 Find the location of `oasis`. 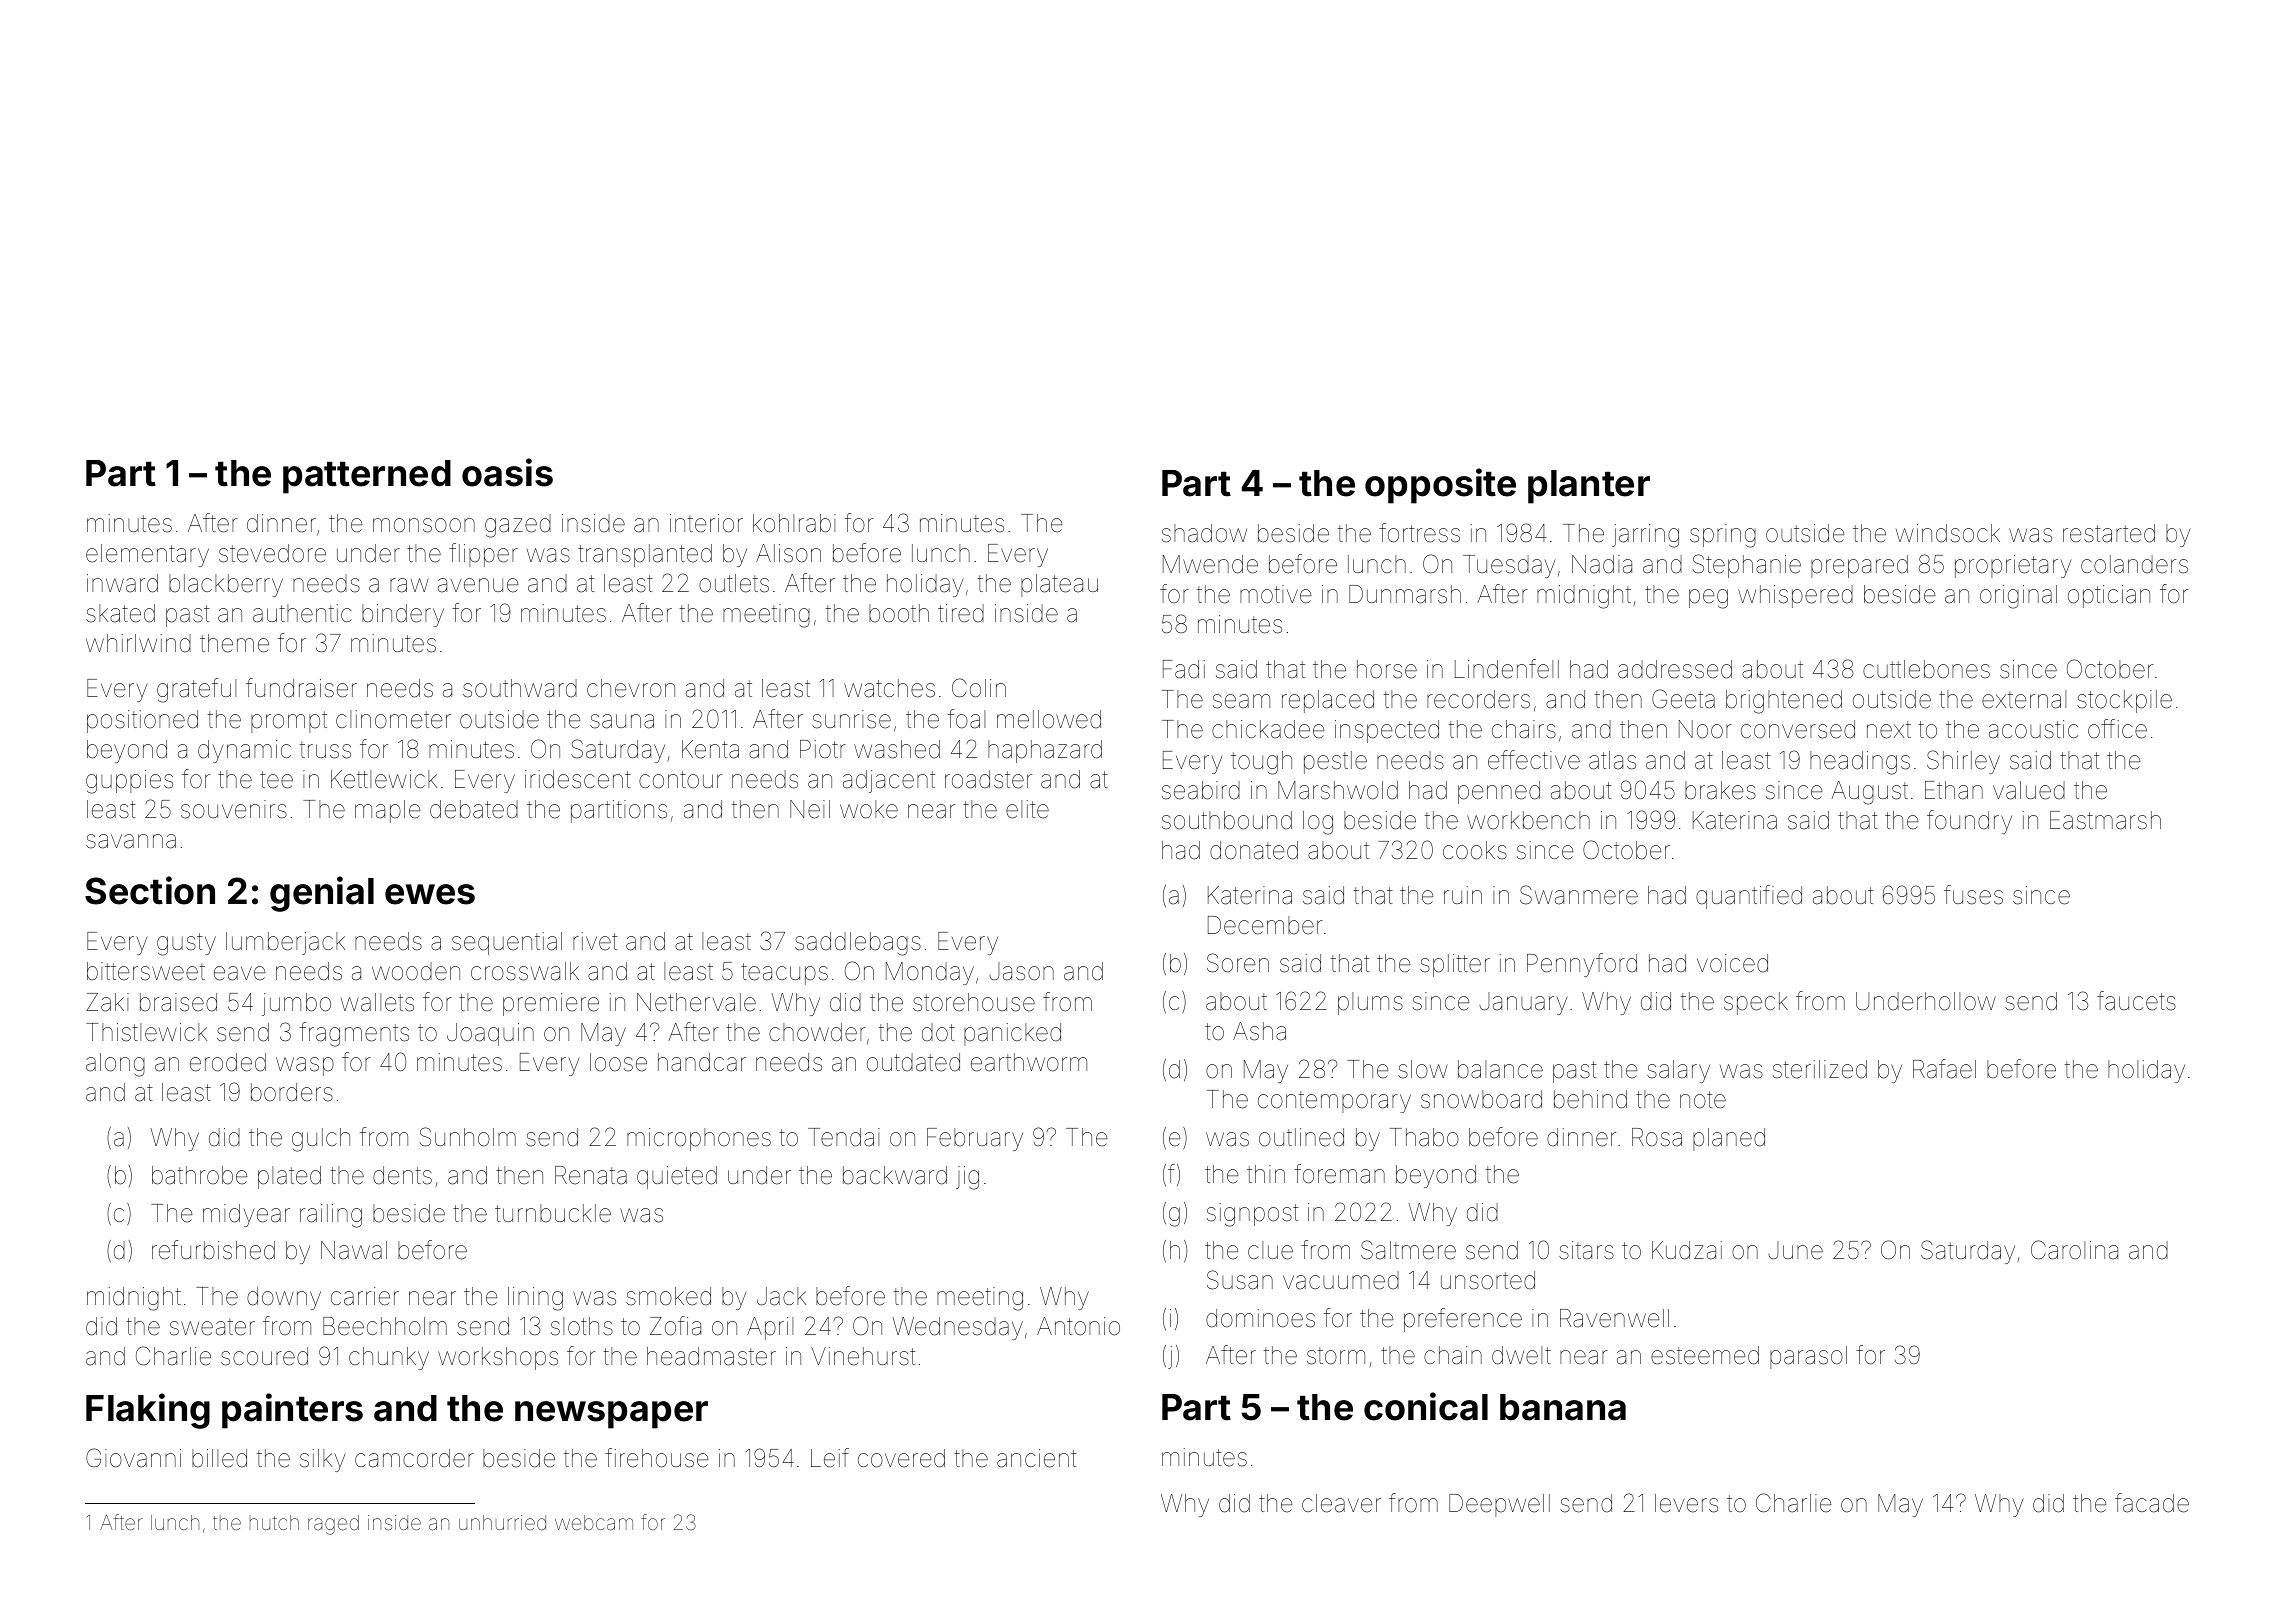

oasis is located at coordinates (507, 472).
